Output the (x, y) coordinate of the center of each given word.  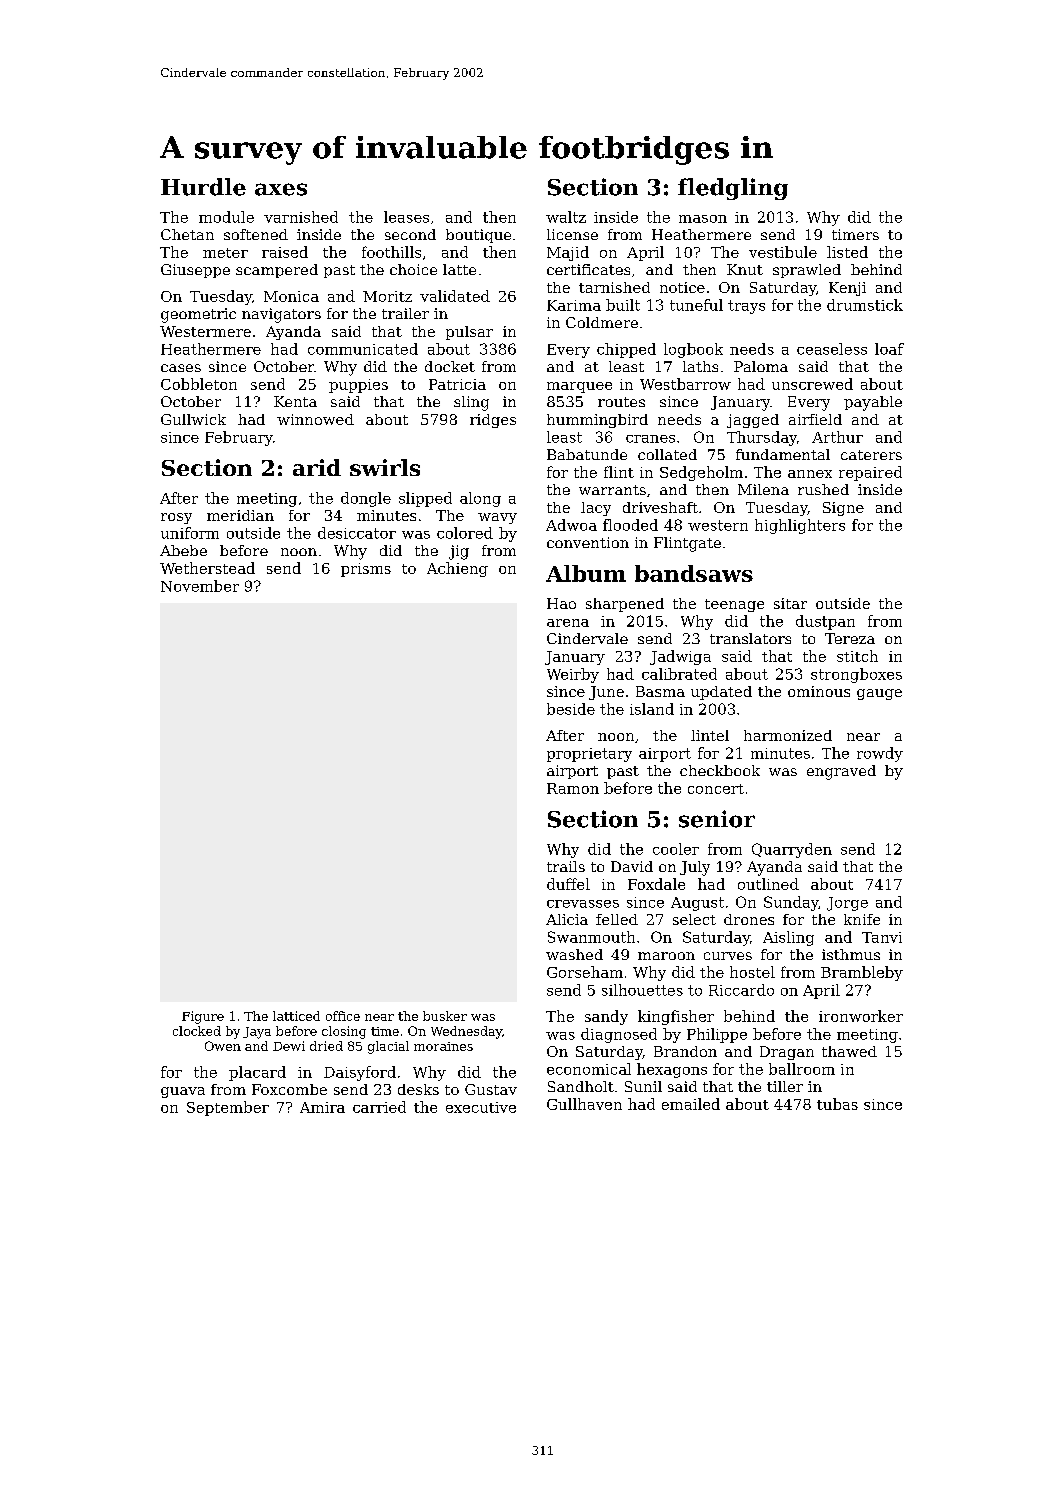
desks (418, 1089)
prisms (366, 570)
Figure (203, 1017)
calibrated (679, 674)
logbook (693, 350)
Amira (322, 1107)
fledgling (733, 189)
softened (256, 234)
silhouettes (642, 990)
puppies (358, 386)
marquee (579, 387)
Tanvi (882, 937)
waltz (566, 217)
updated (721, 693)
